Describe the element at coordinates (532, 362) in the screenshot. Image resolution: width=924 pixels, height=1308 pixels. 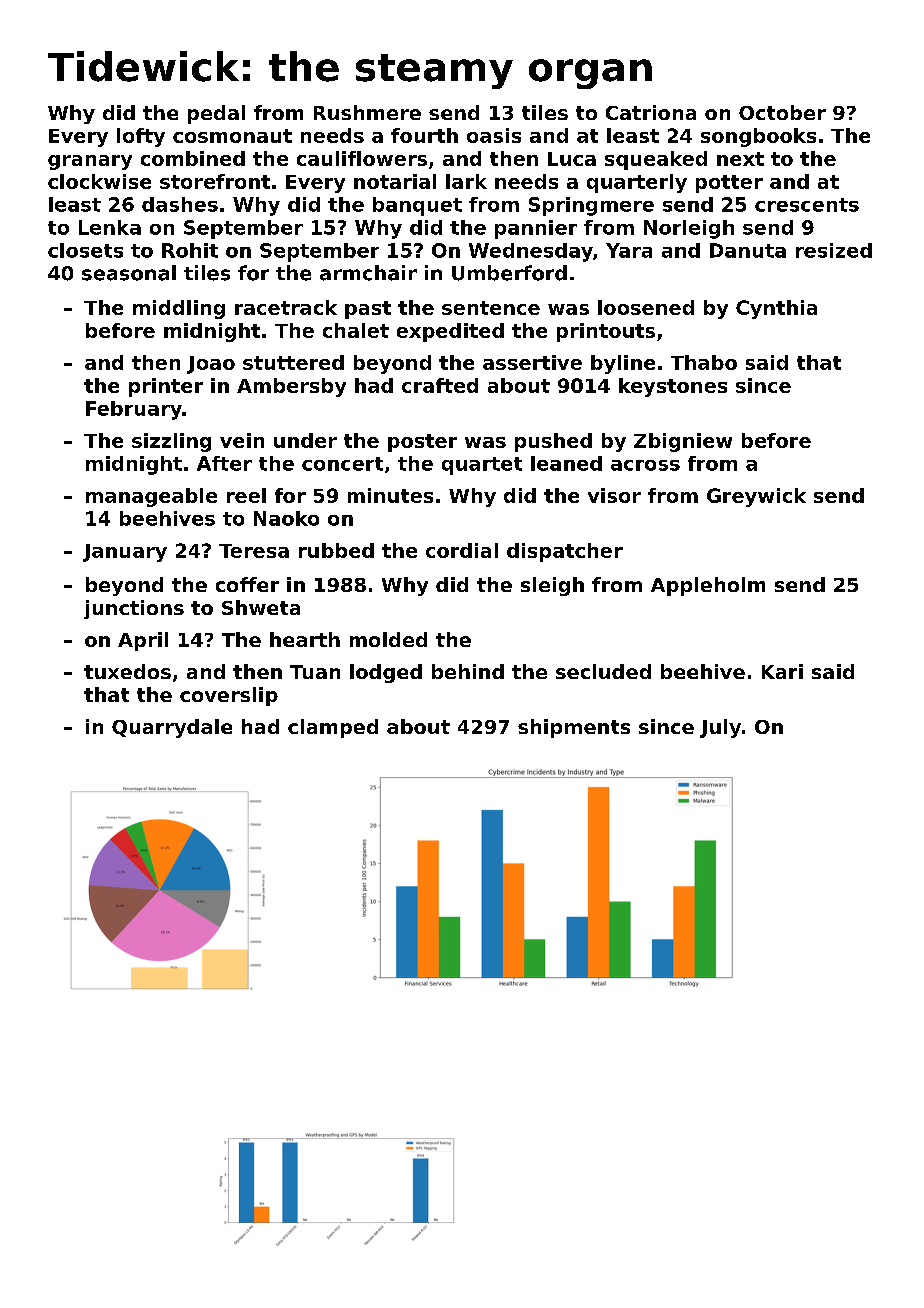
I see `assertive` at that location.
